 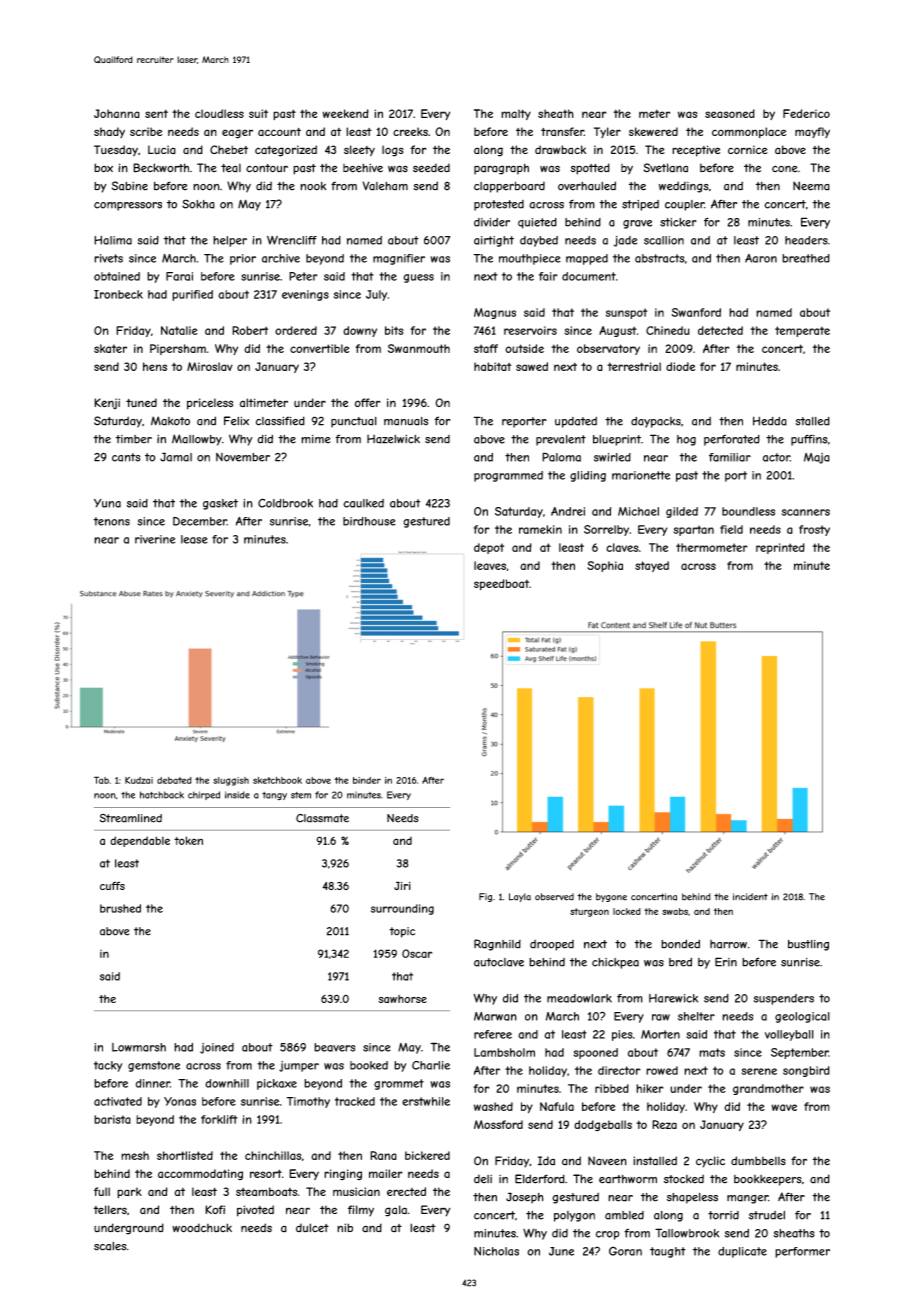 What do you see at coordinates (493, 366) in the screenshot?
I see `habitat` at bounding box center [493, 366].
